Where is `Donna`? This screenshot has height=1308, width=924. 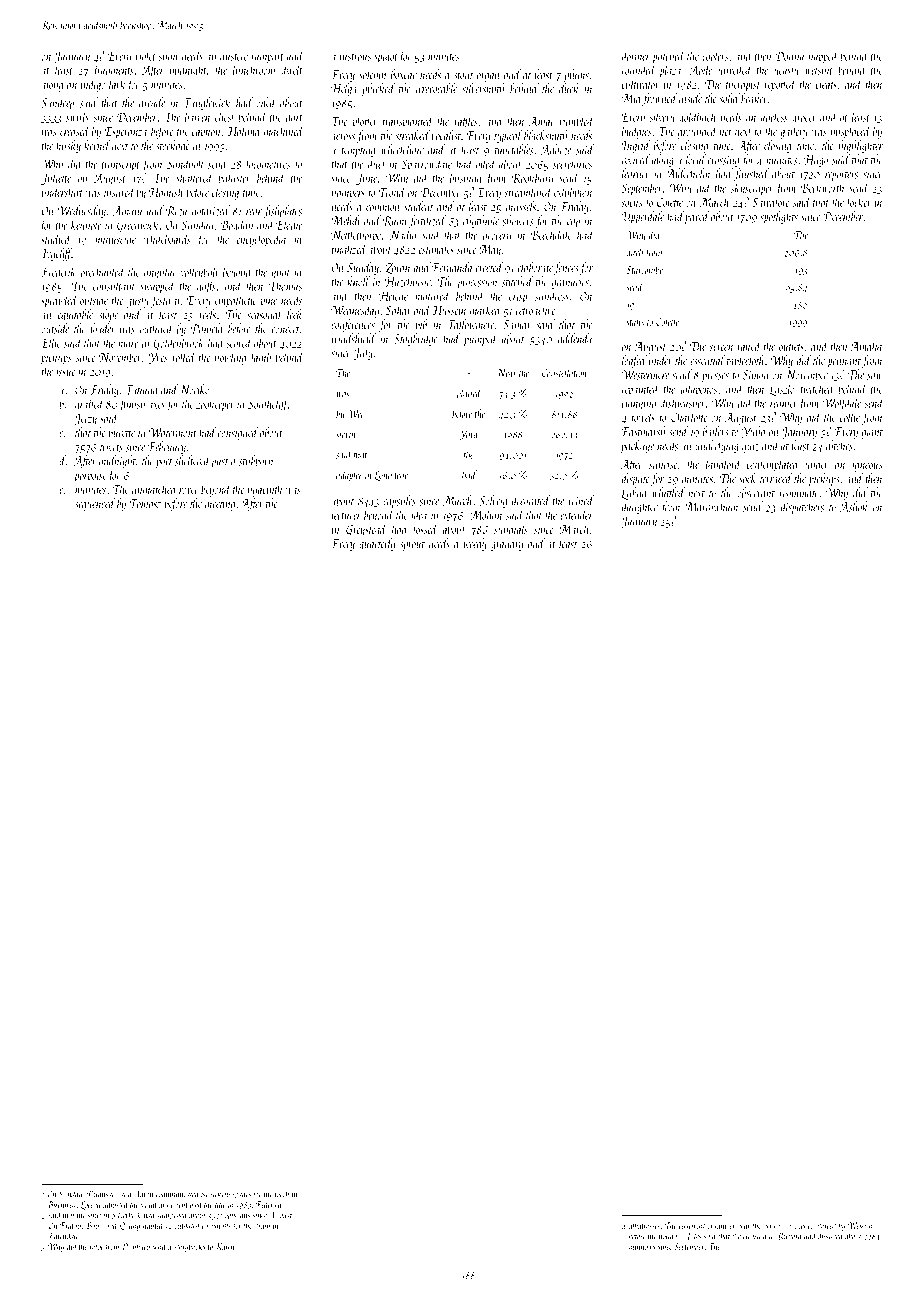
Donna is located at coordinates (790, 56).
